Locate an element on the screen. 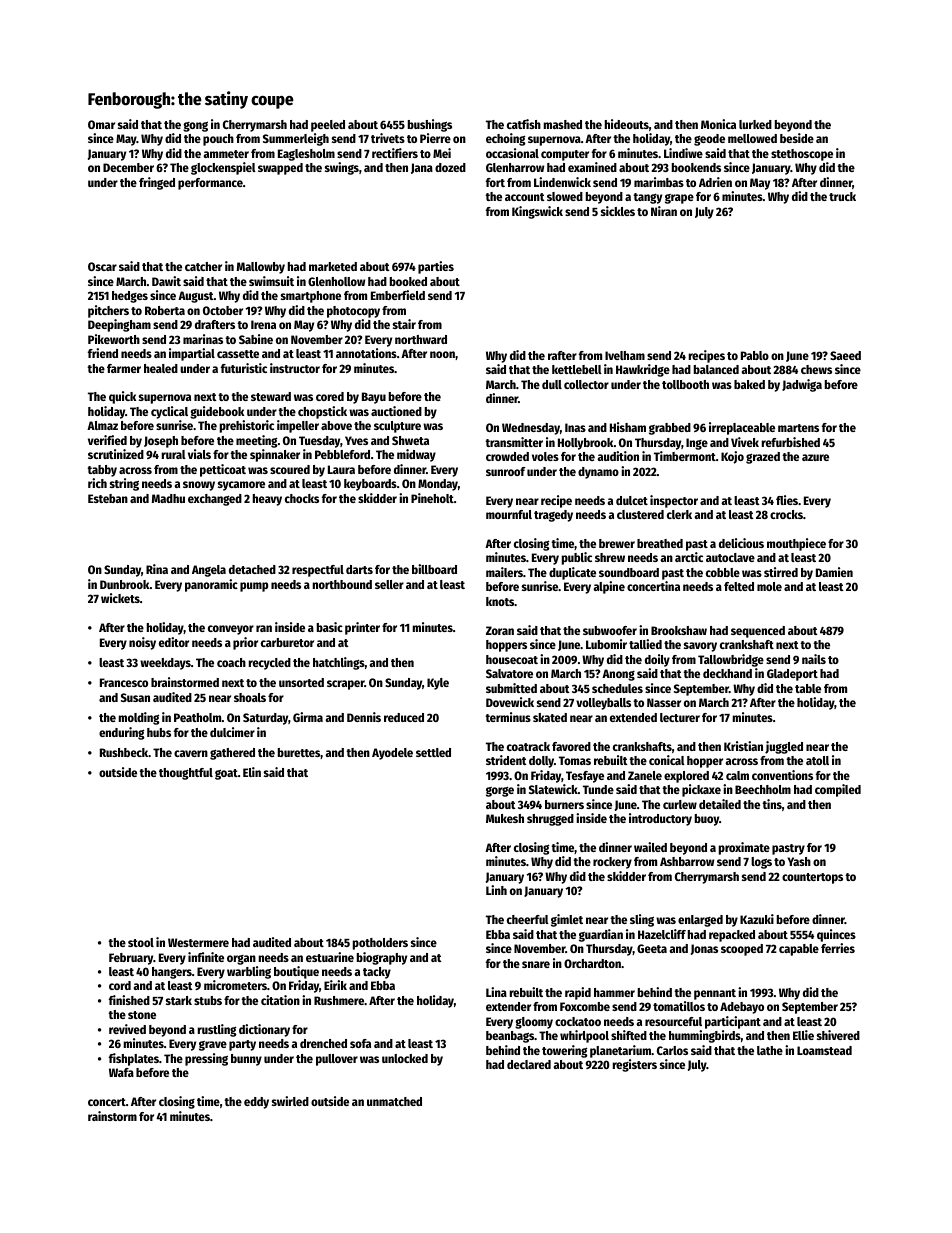  parties is located at coordinates (436, 267).
